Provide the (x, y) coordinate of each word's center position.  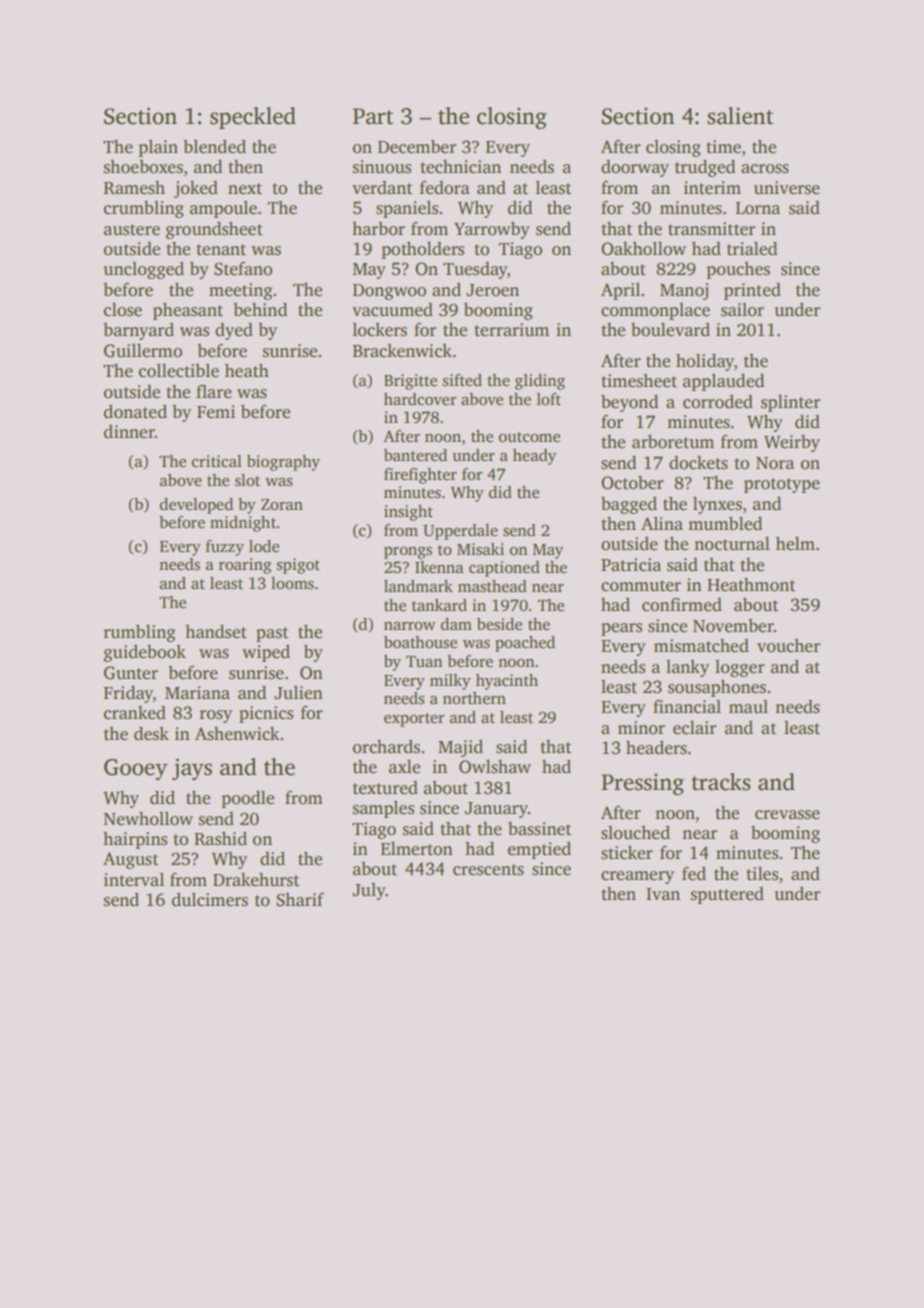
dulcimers (210, 900)
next (245, 189)
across (765, 169)
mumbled (725, 524)
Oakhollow (643, 249)
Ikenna (439, 567)
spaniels (407, 209)
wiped (266, 653)
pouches (738, 270)
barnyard (138, 331)
